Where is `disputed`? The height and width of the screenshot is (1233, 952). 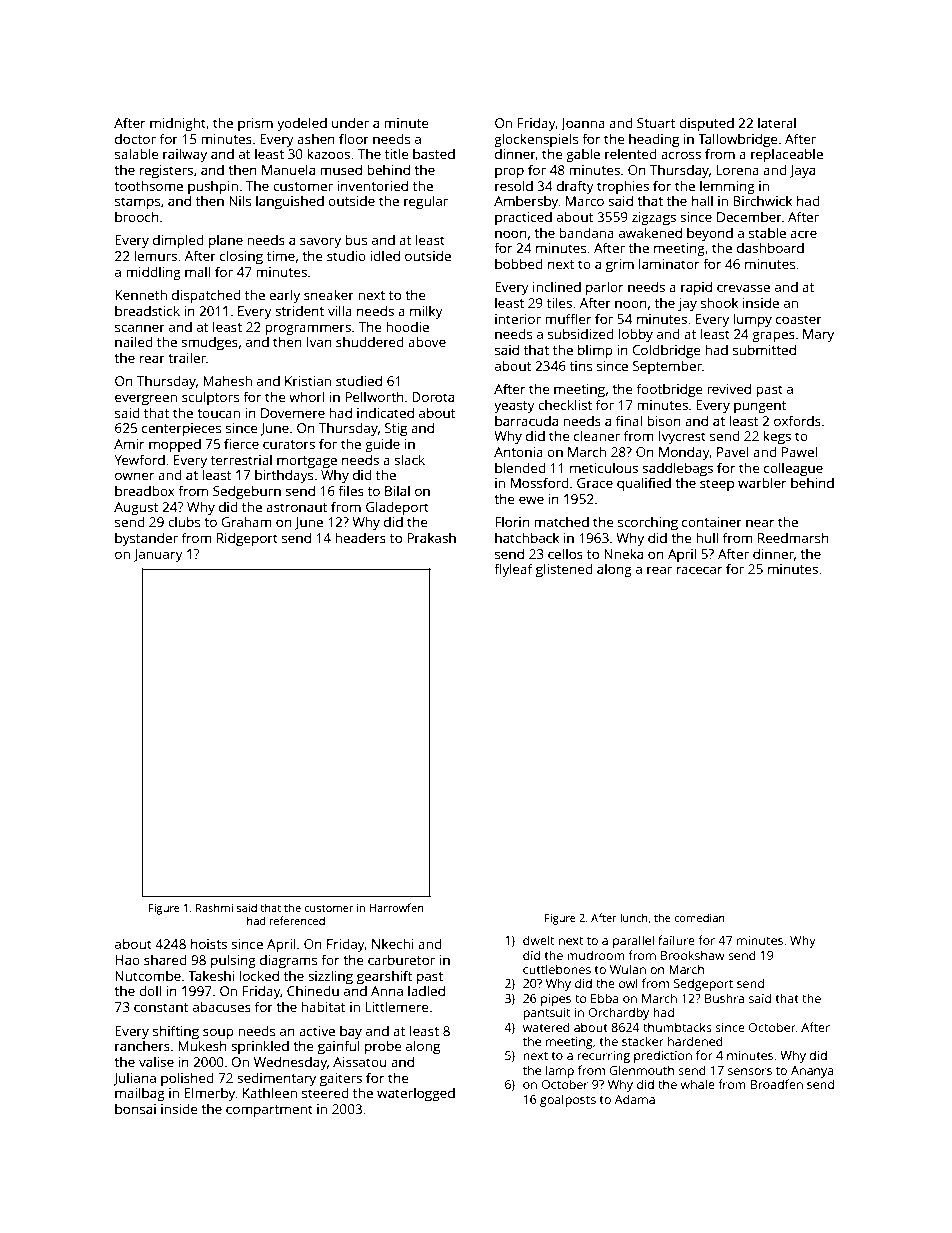
disputed is located at coordinates (706, 124).
